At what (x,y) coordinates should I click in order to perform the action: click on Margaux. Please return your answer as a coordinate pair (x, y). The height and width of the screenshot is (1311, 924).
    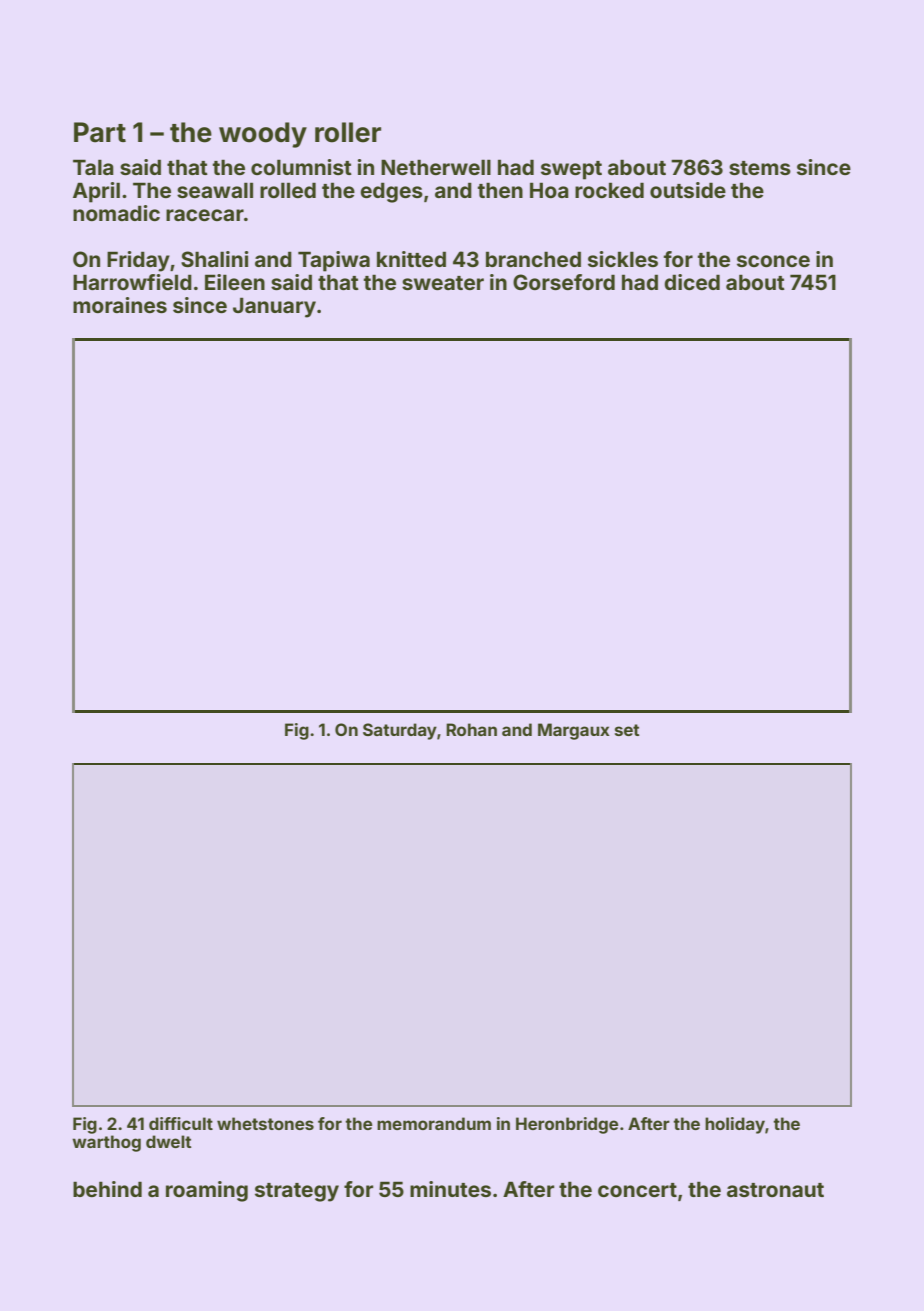
    Looking at the image, I should click on (574, 731).
